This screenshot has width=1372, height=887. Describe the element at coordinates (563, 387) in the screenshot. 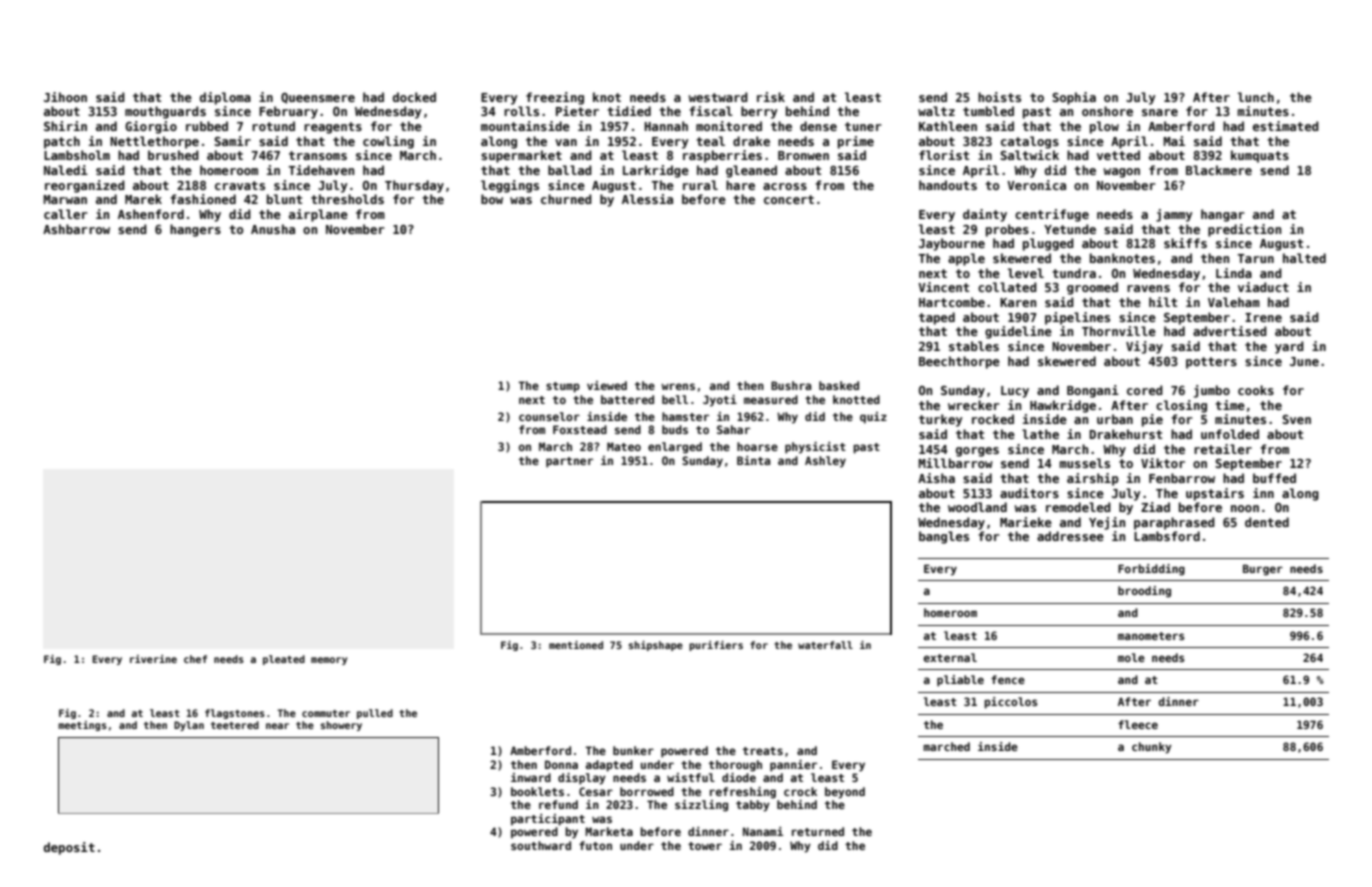

I see `stump` at that location.
